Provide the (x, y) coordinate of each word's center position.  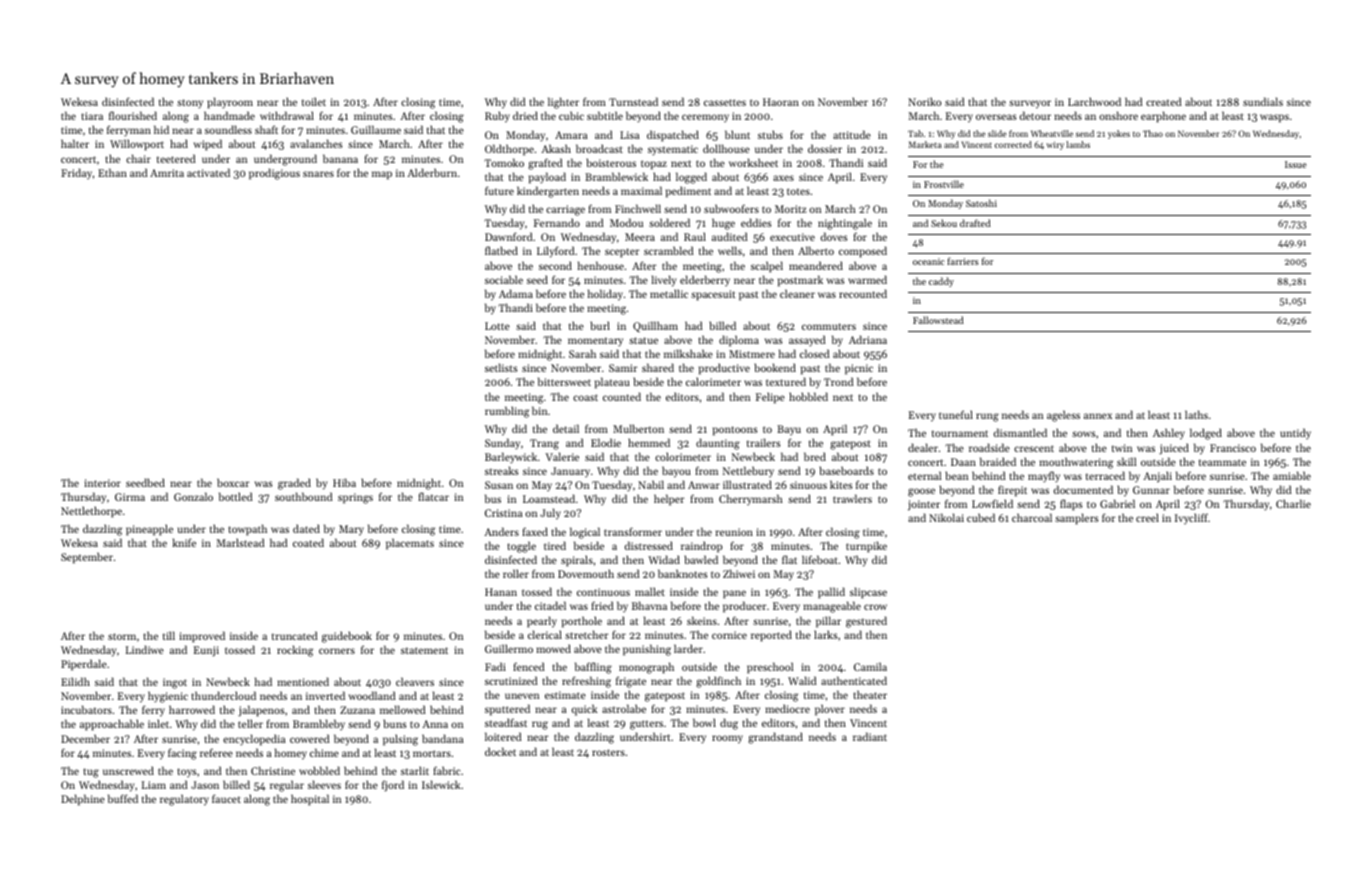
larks (826, 634)
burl (600, 325)
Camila (870, 666)
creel (1147, 517)
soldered (669, 222)
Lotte (497, 326)
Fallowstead (938, 320)
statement (424, 650)
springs (355, 498)
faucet (226, 798)
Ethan (112, 172)
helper (669, 500)
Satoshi (981, 203)
